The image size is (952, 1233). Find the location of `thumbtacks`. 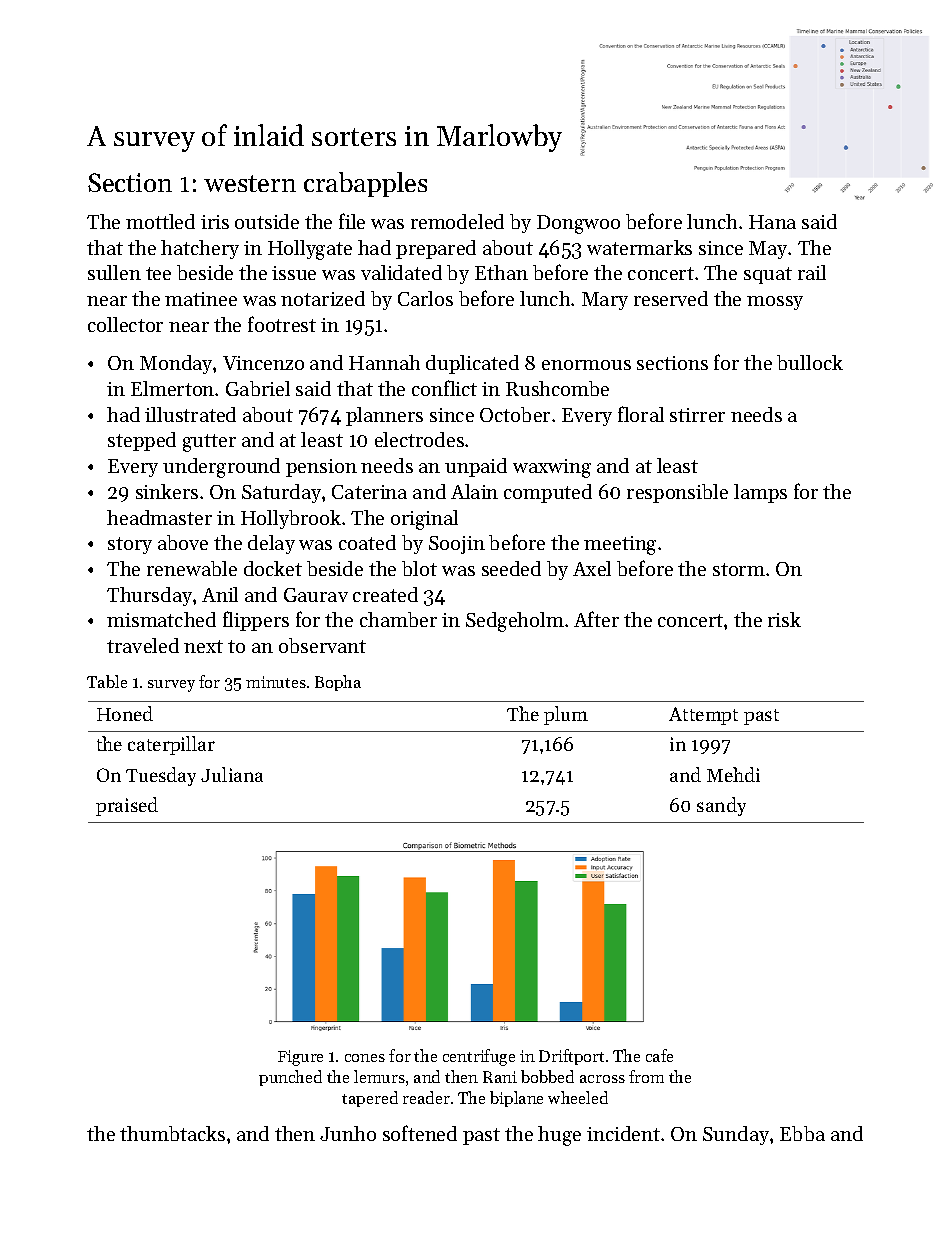

thumbtacks is located at coordinates (172, 1133).
